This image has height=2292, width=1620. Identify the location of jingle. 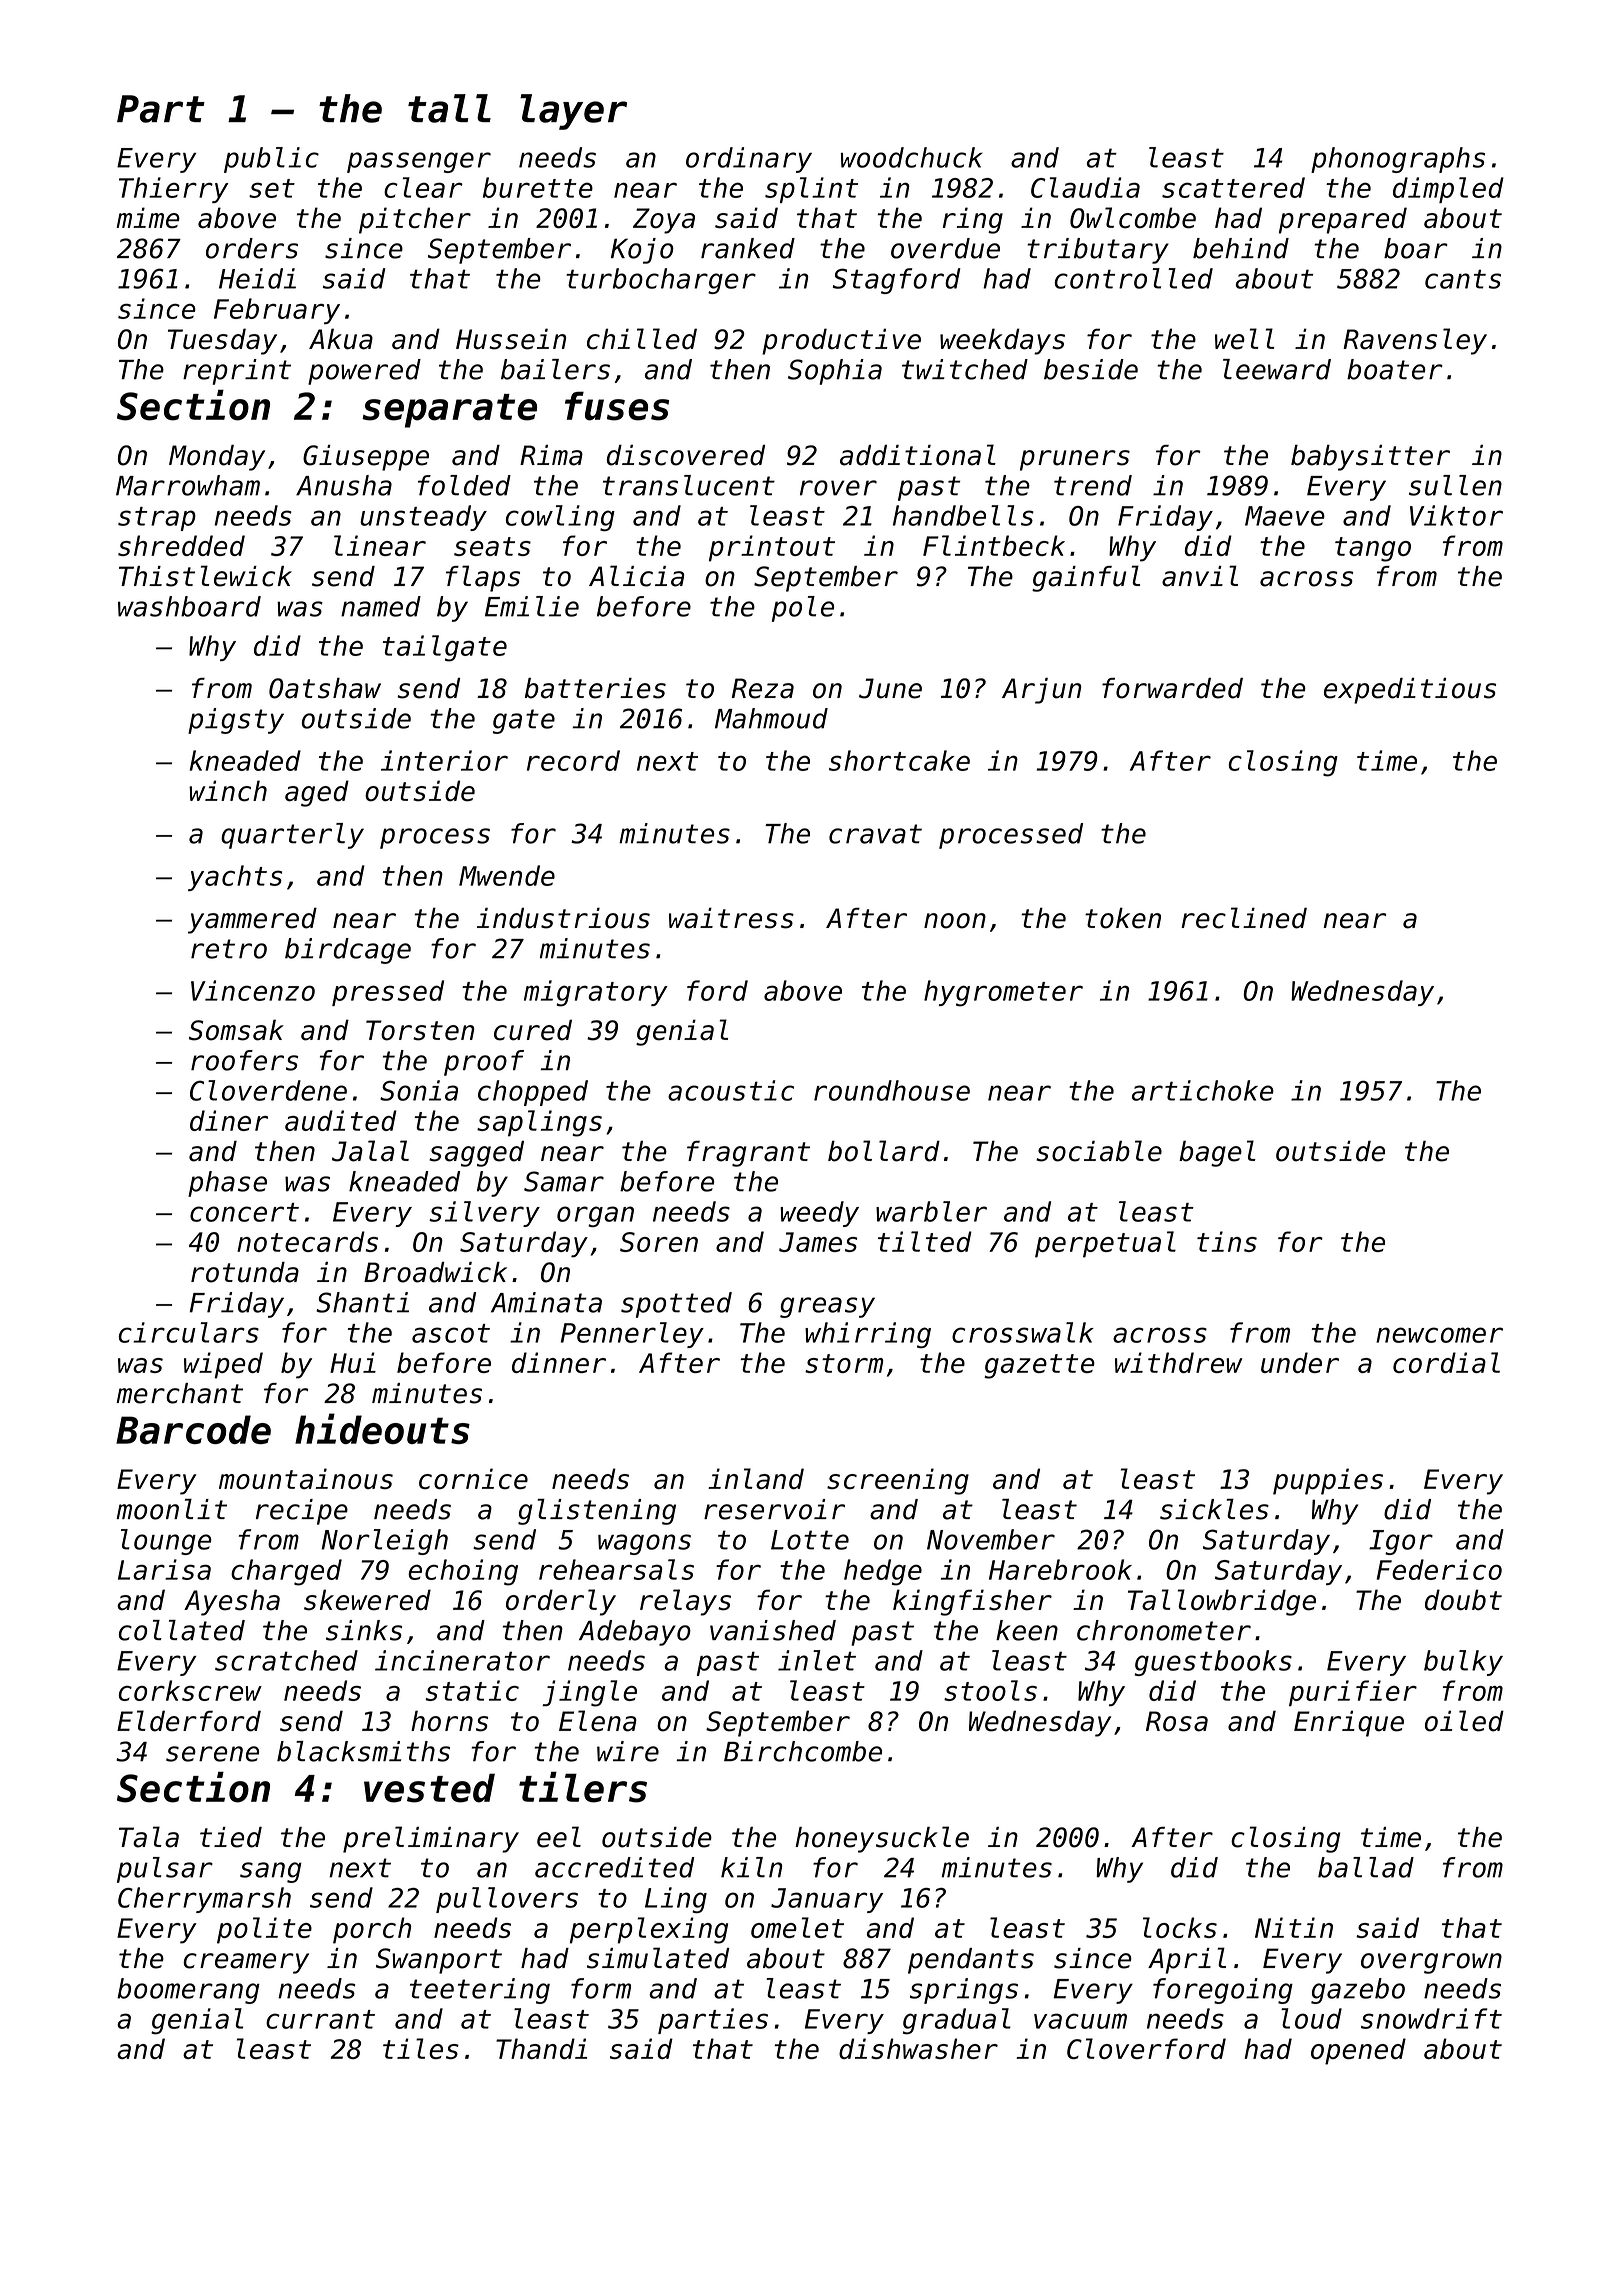
(589, 1693).
